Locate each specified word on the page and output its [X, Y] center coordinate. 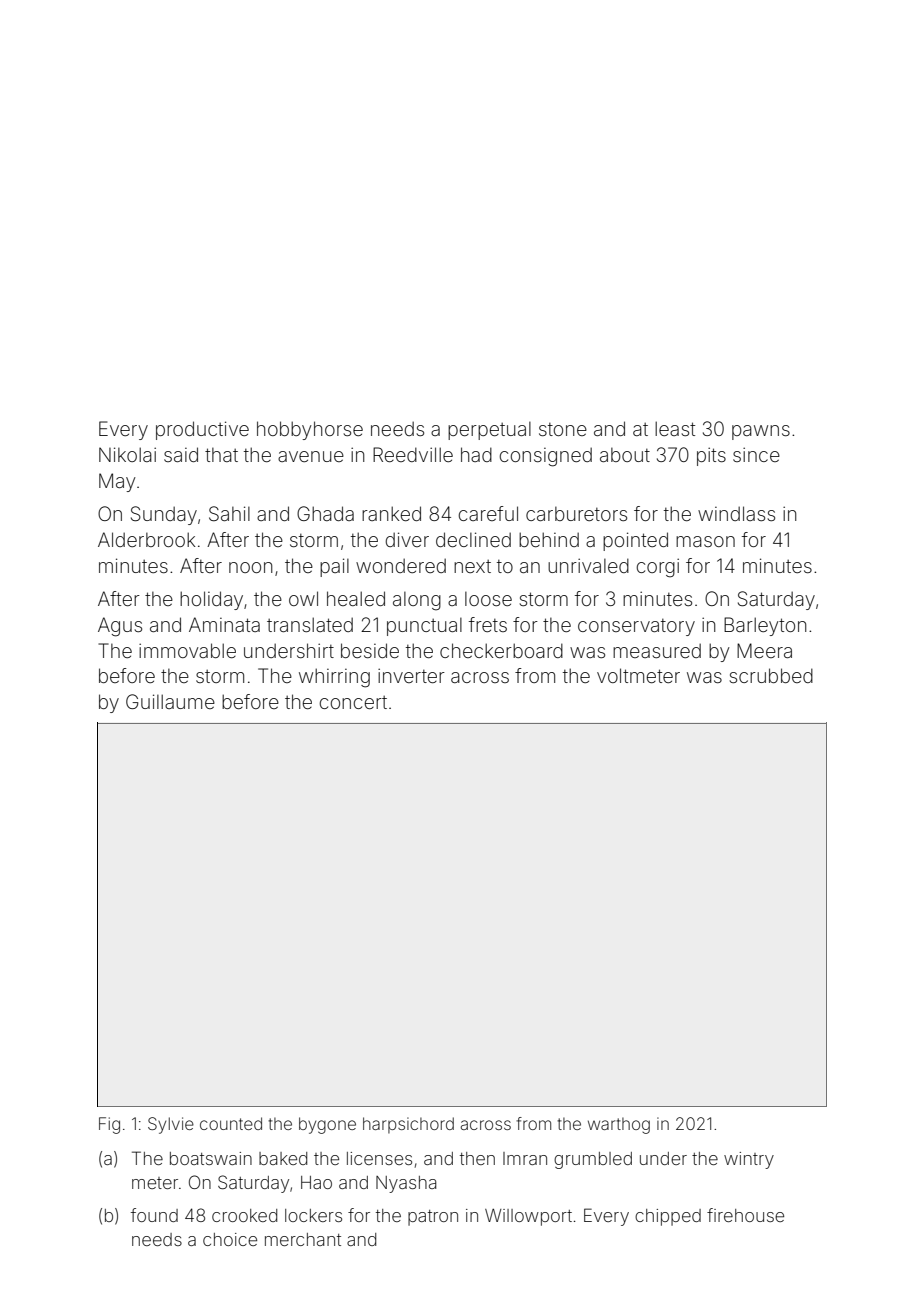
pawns [761, 432]
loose [488, 599]
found [154, 1215]
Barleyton [765, 626]
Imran [525, 1158]
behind [549, 539]
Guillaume [170, 701]
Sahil [229, 513]
